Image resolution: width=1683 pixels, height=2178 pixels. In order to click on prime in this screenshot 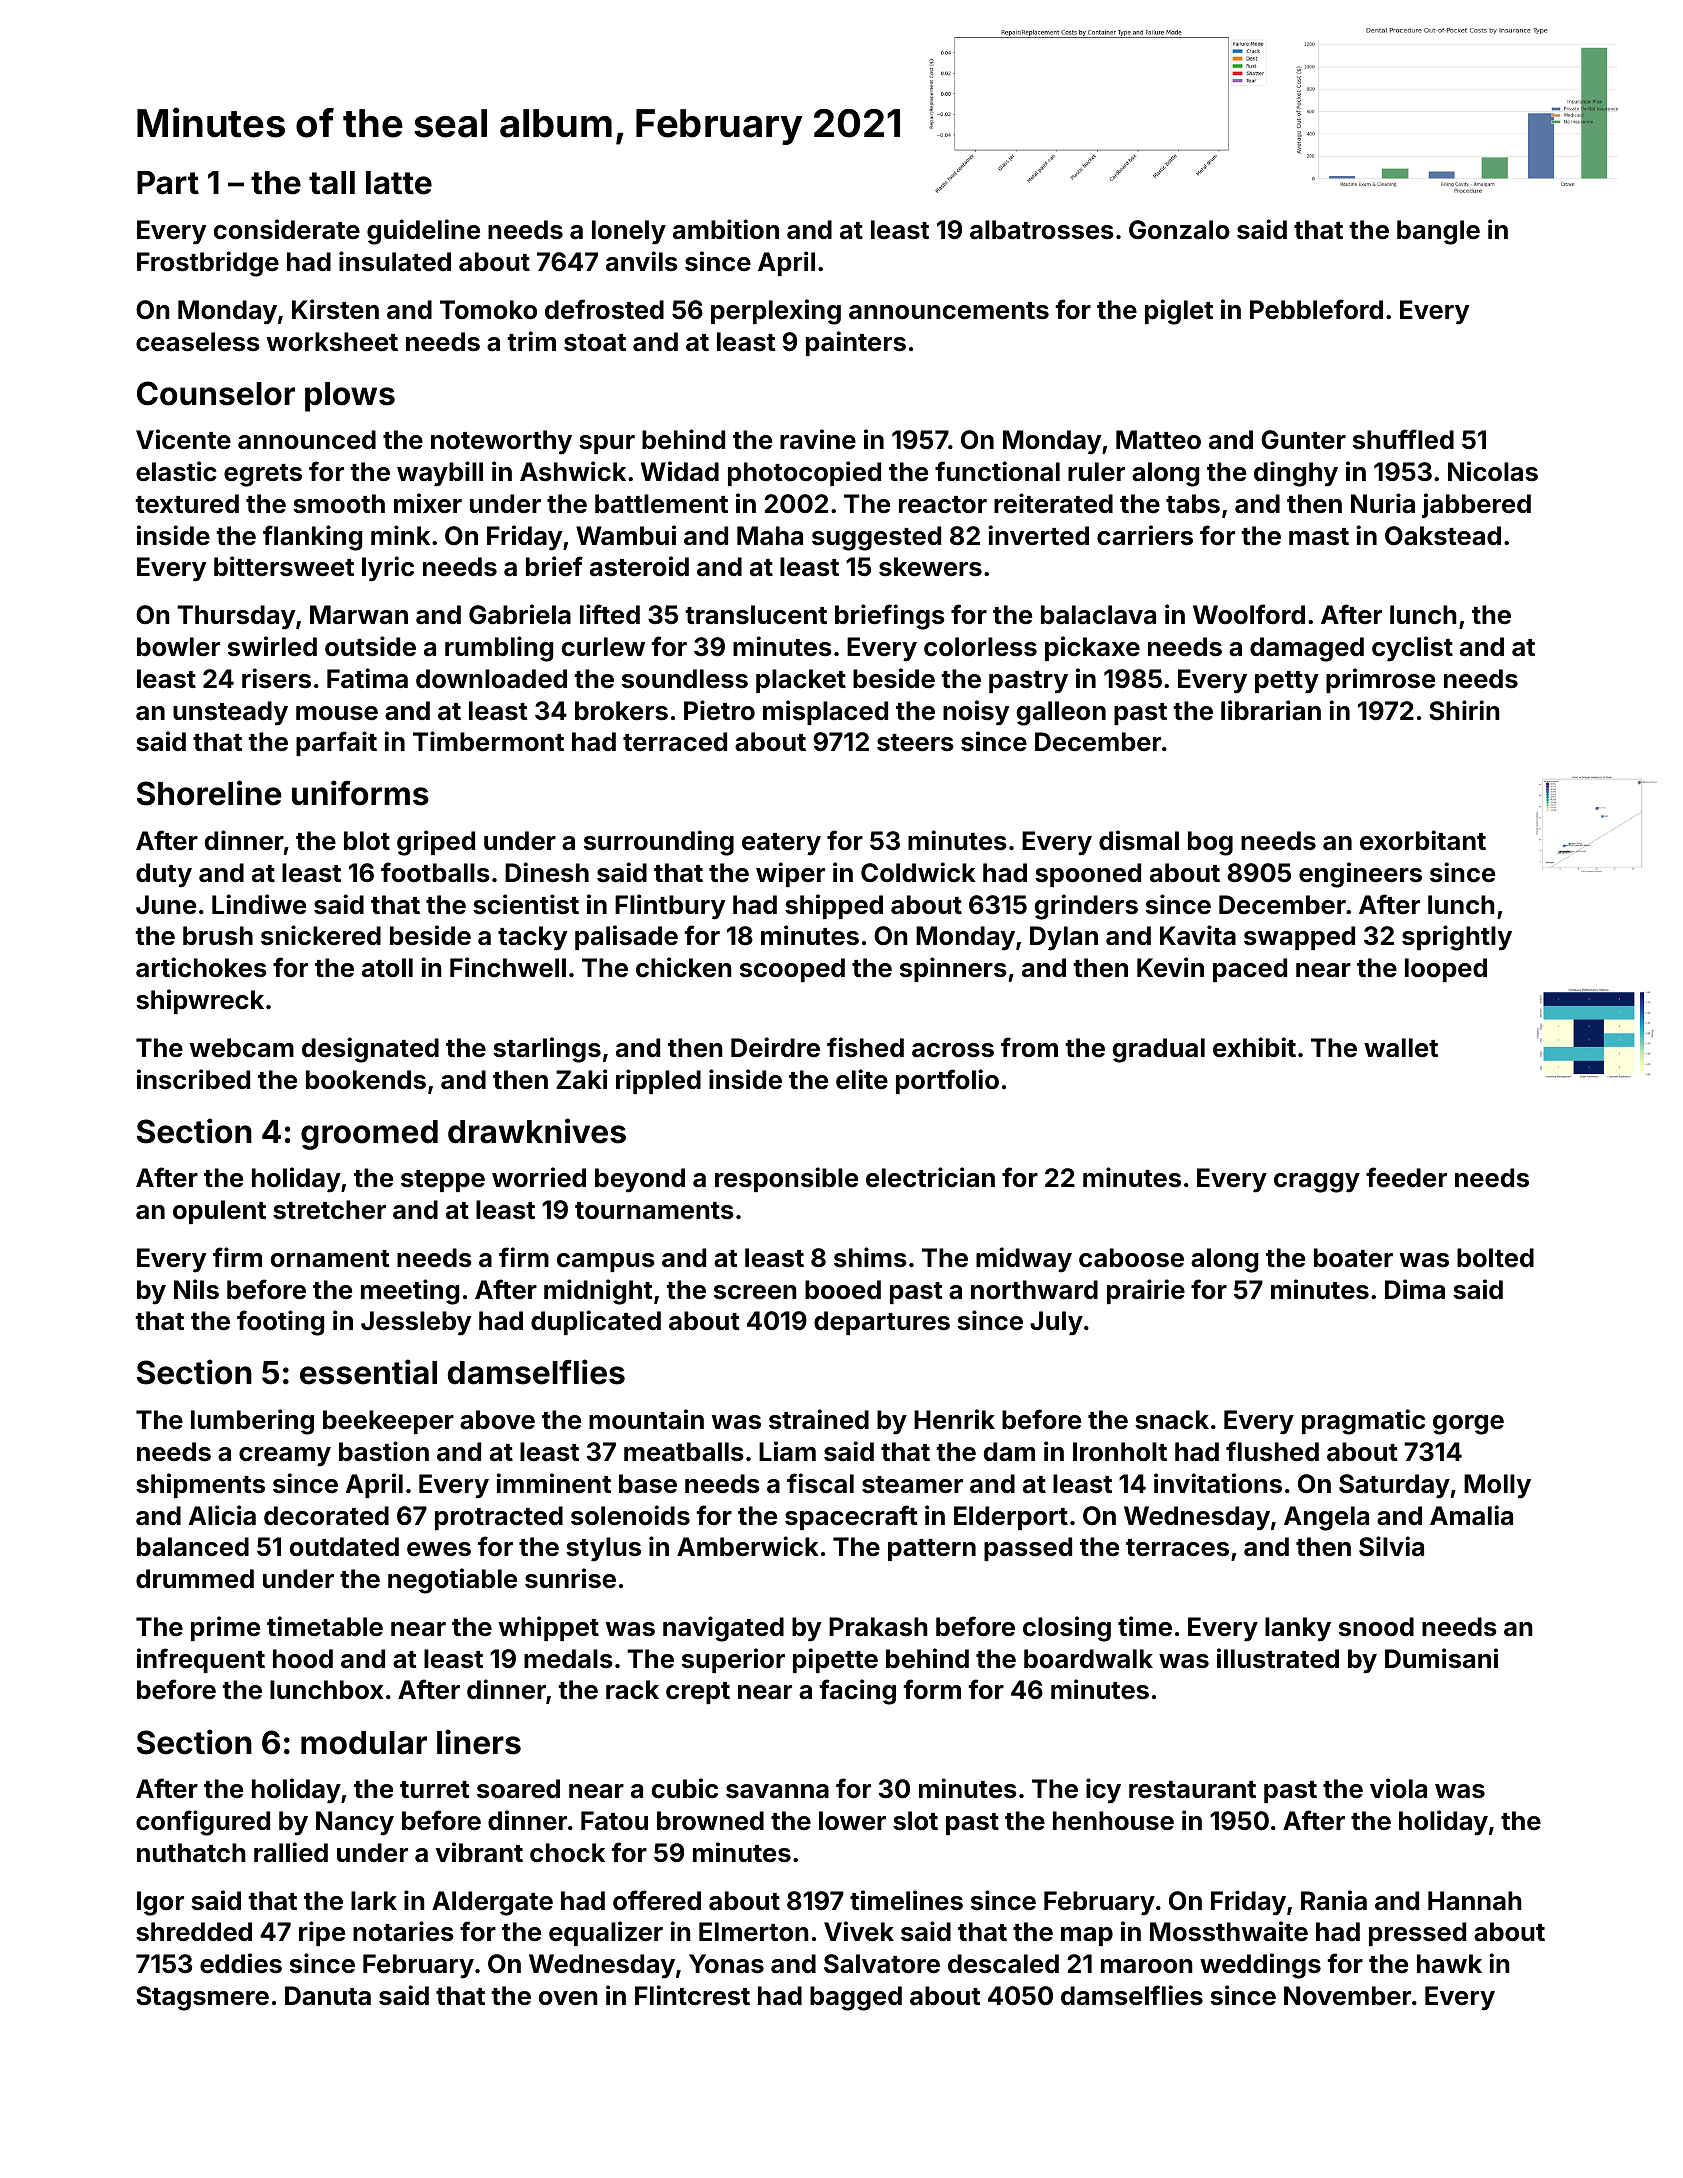, I will do `click(225, 1628)`.
